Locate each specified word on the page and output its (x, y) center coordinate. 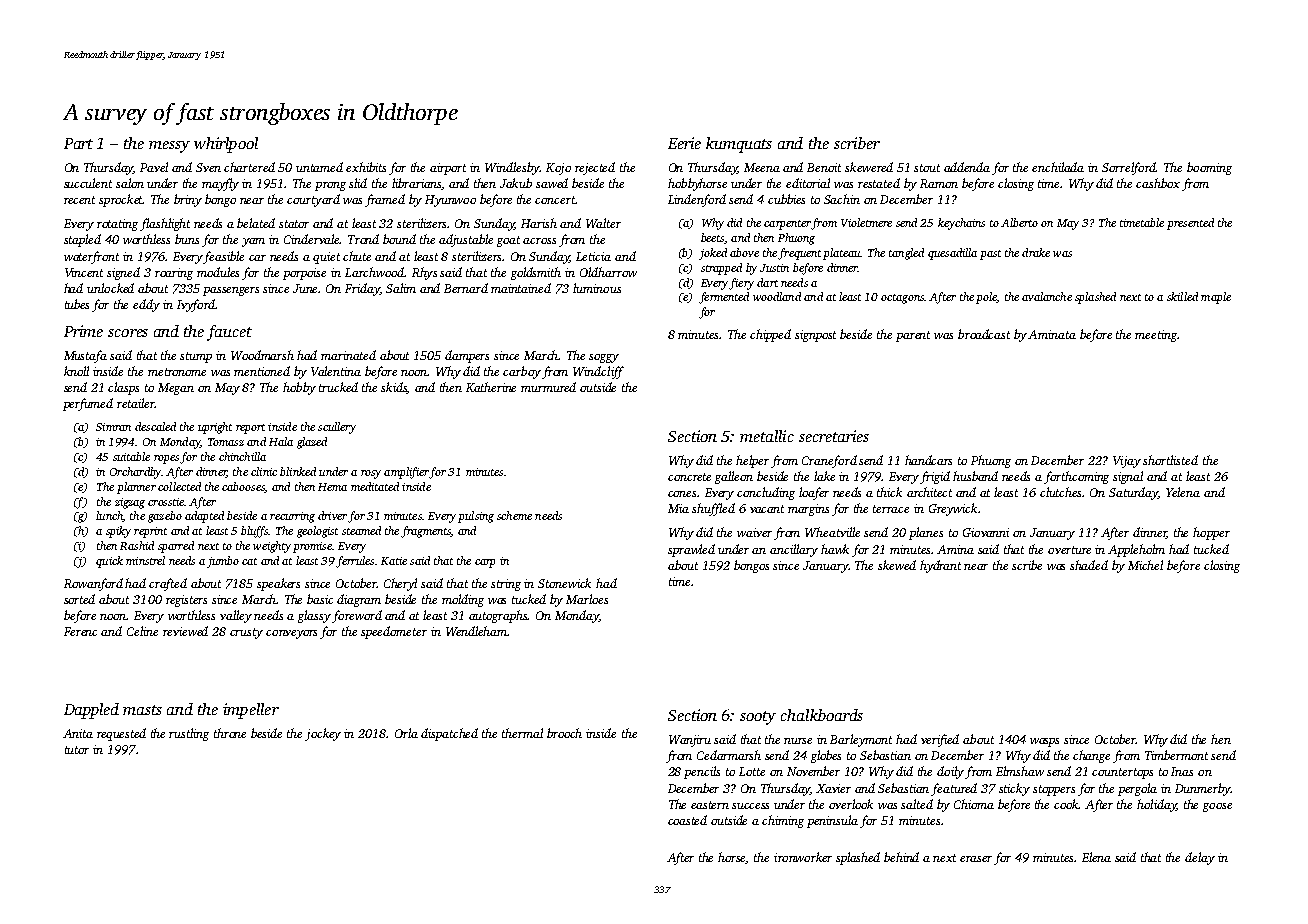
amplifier (406, 473)
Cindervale (312, 239)
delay (1200, 858)
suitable (131, 456)
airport (448, 169)
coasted (687, 820)
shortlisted (1170, 460)
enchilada (1058, 167)
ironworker (803, 857)
